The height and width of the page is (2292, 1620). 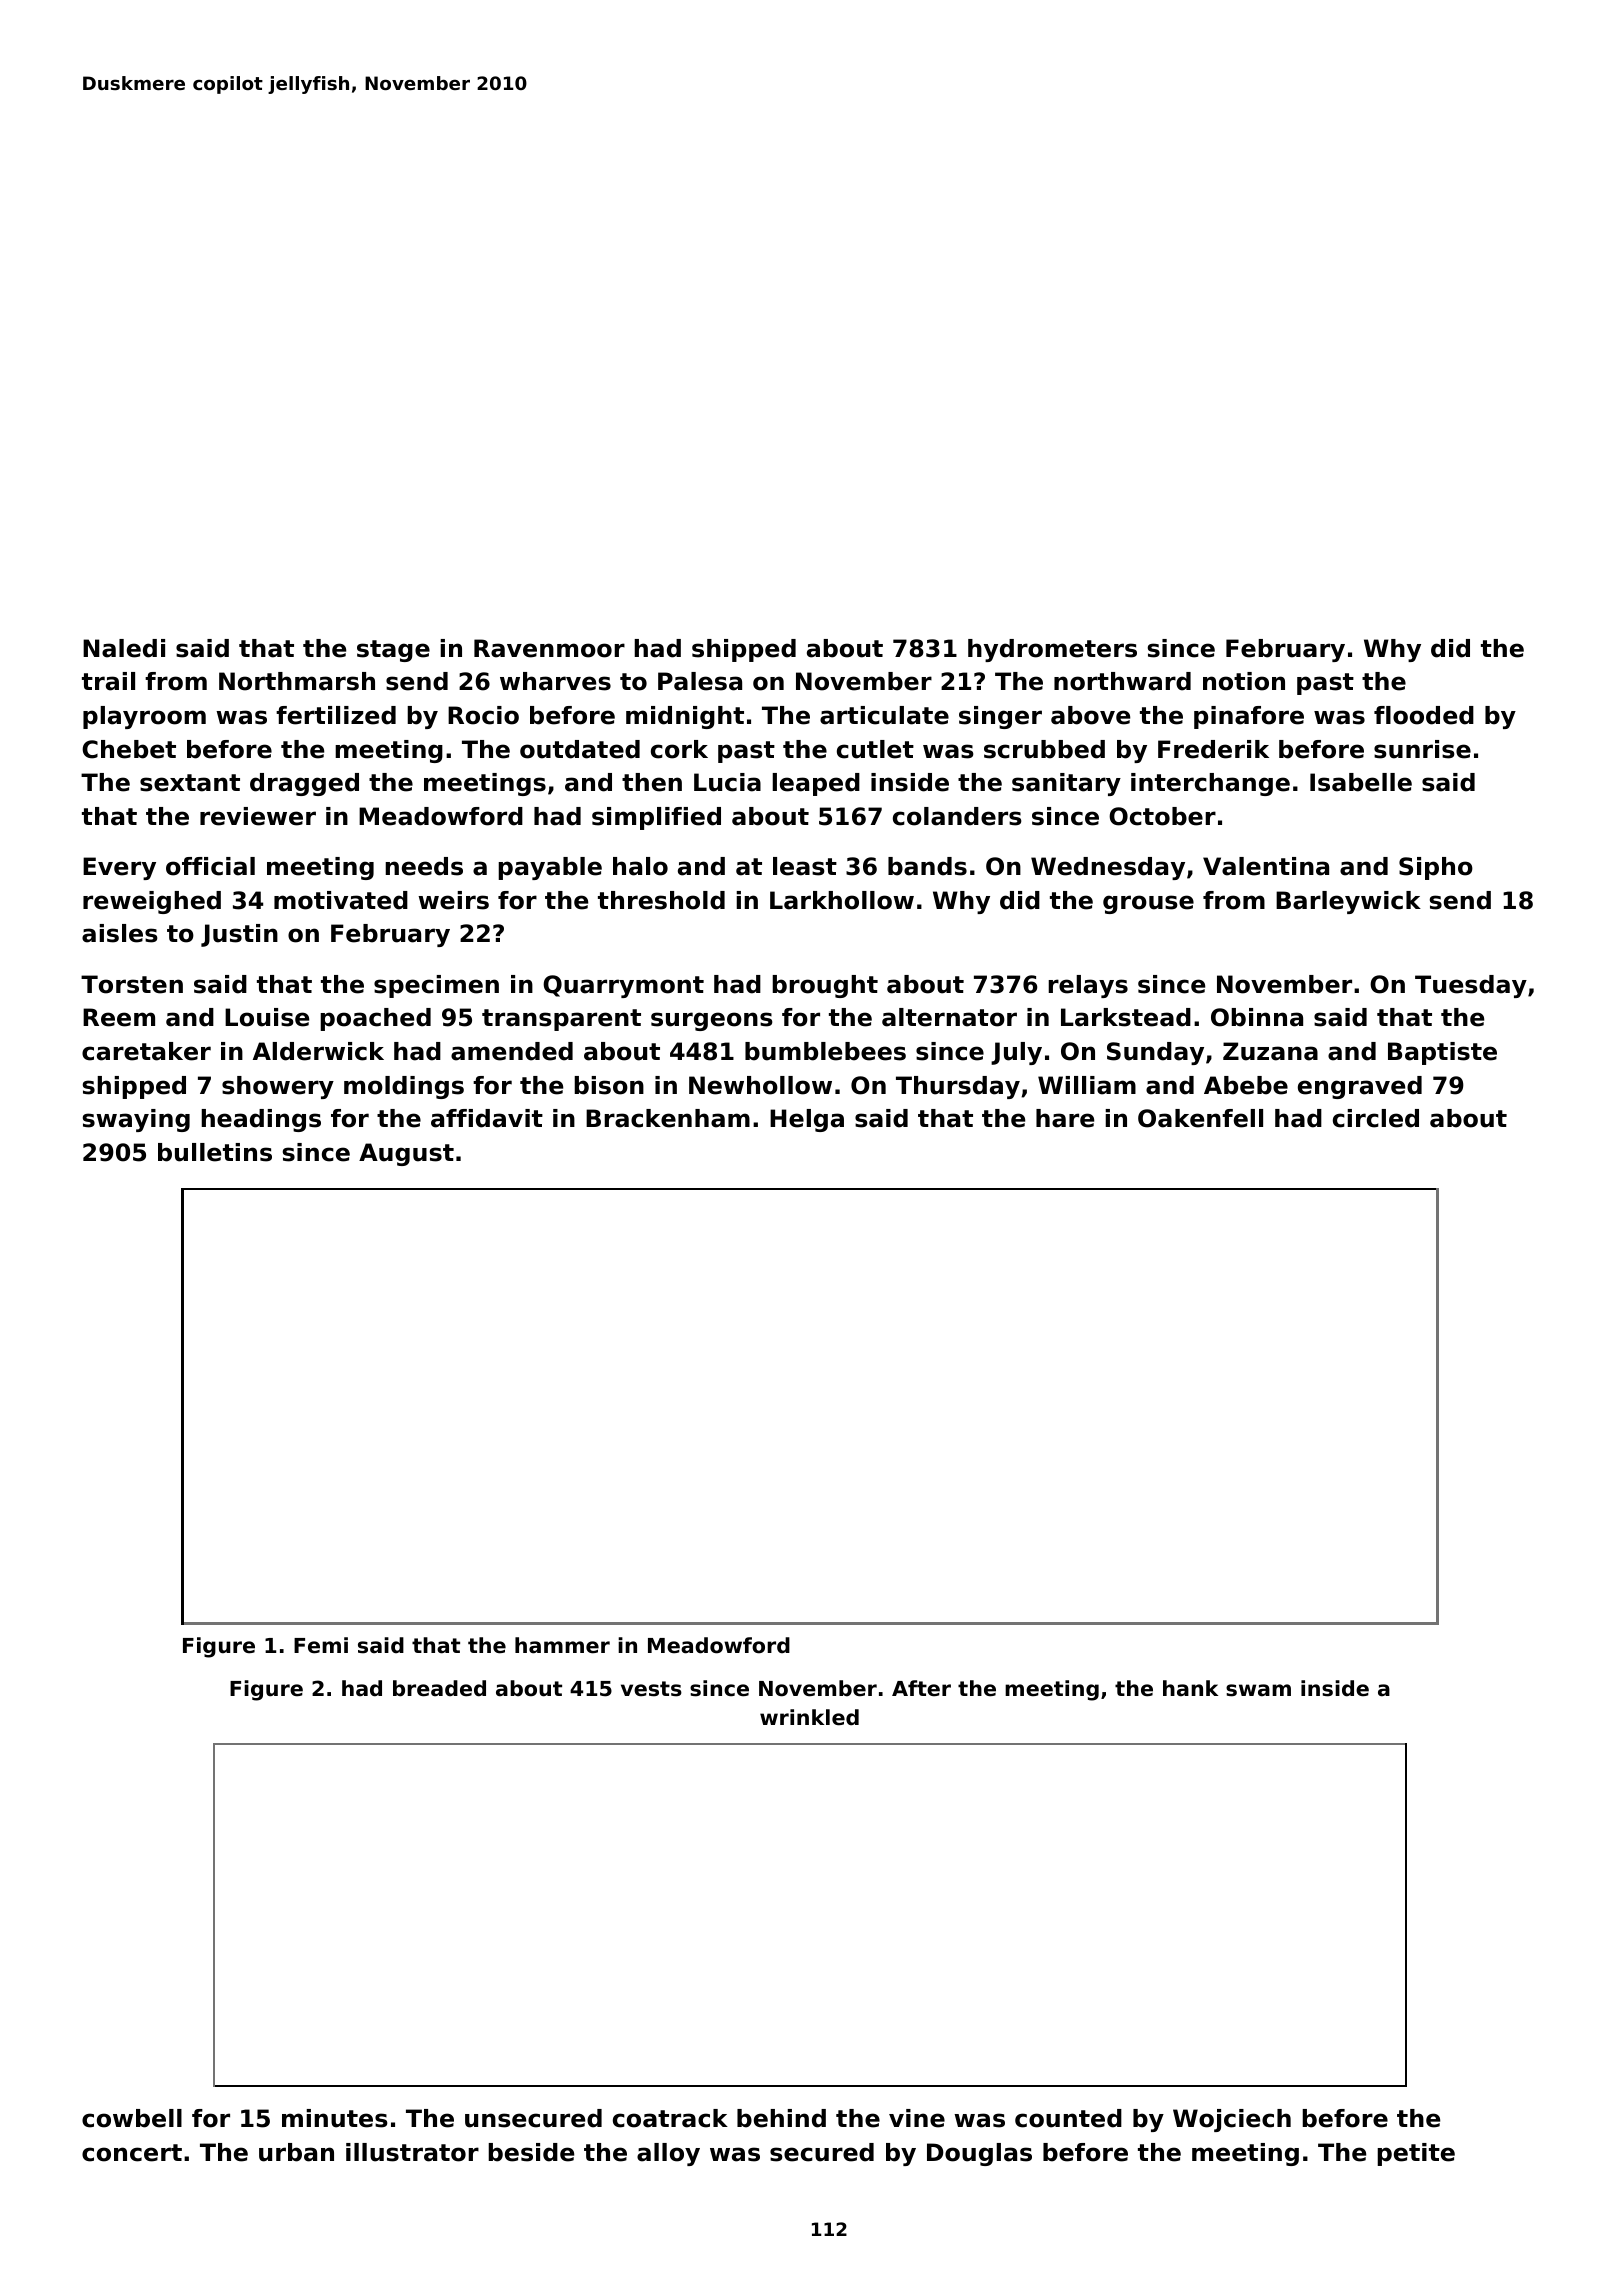 I want to click on swaying, so click(x=136, y=1120).
